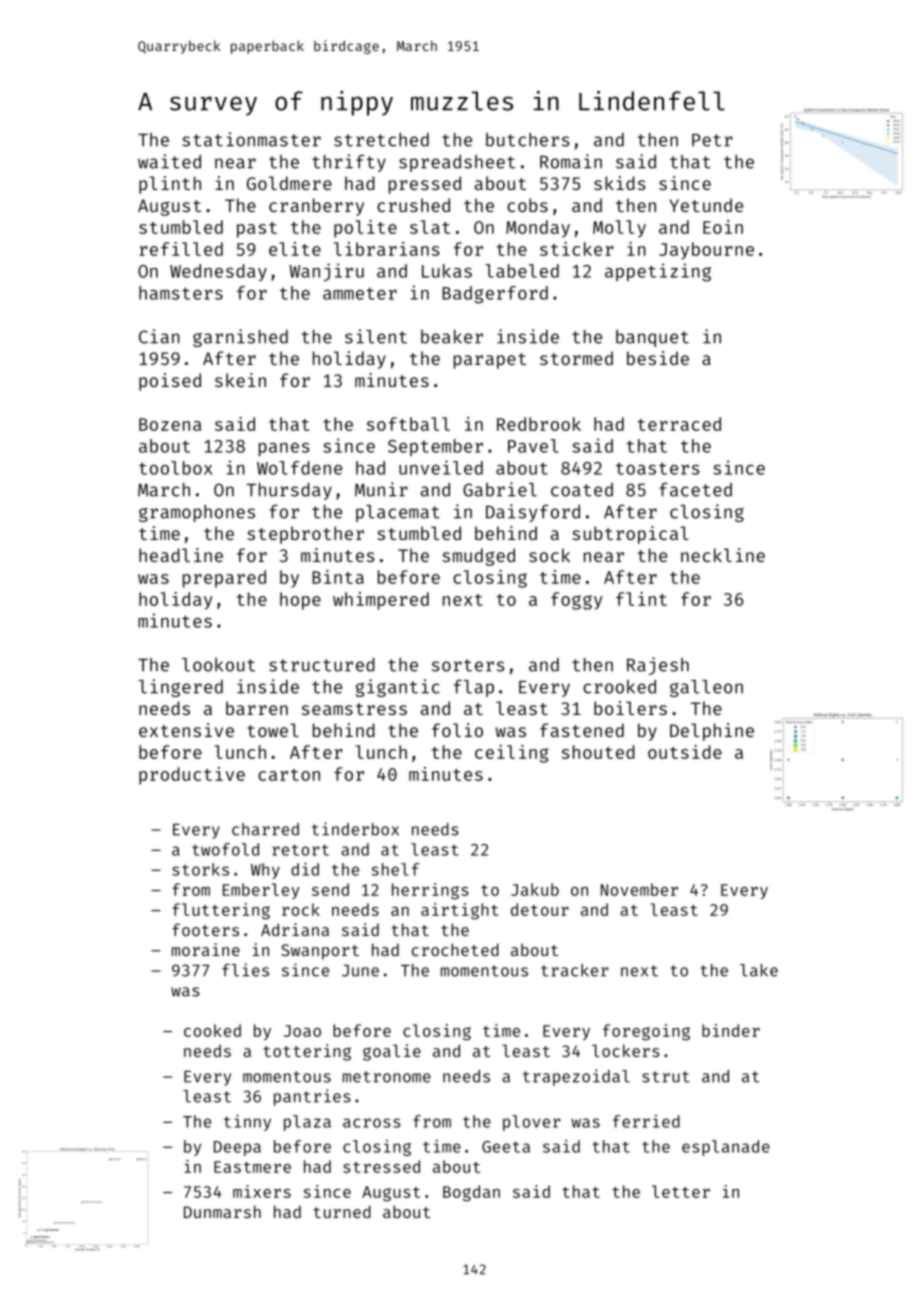  Describe the element at coordinates (712, 140) in the screenshot. I see `Petr` at that location.
